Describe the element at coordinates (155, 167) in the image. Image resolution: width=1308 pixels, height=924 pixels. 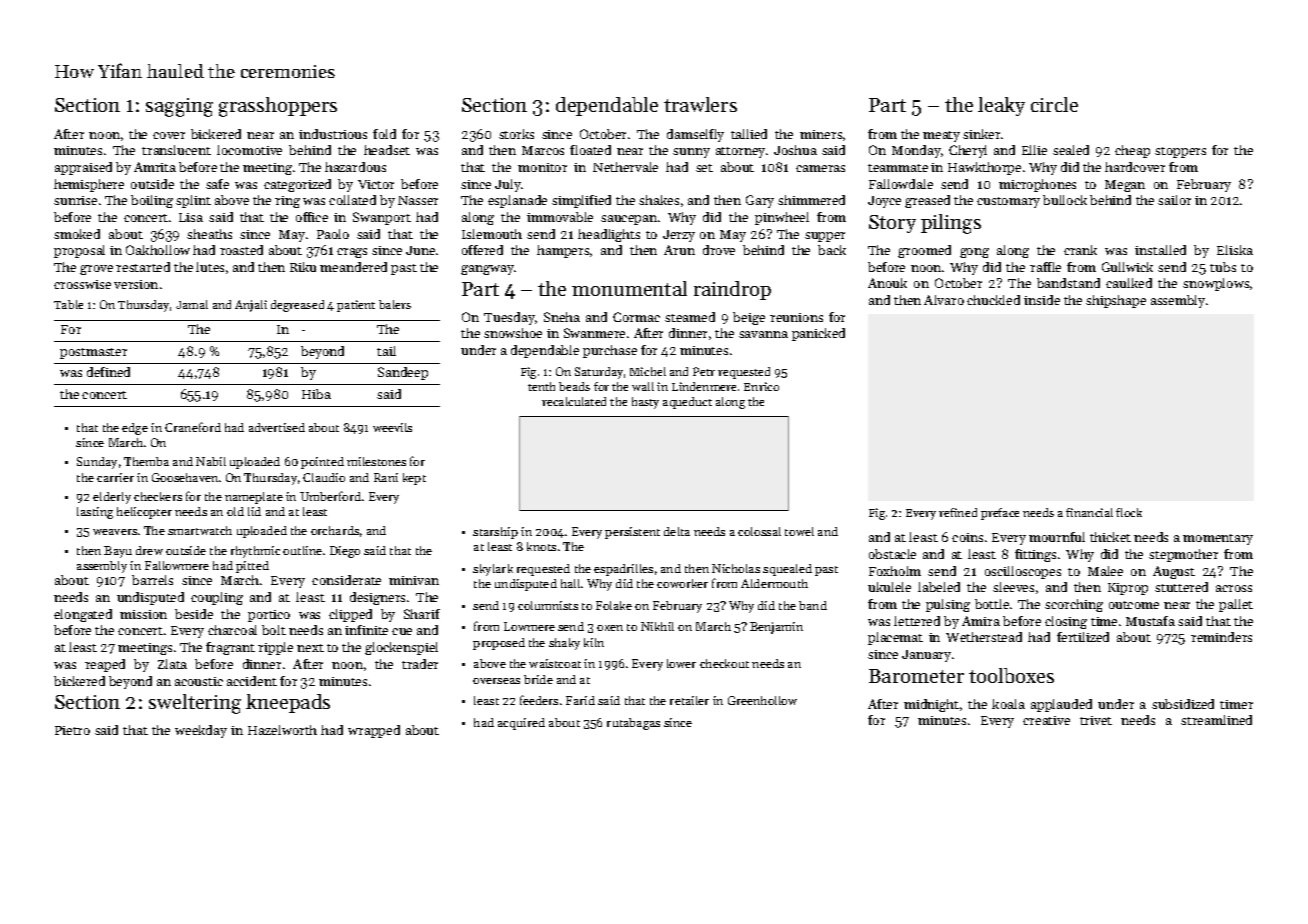
I see `Amrita` at that location.
